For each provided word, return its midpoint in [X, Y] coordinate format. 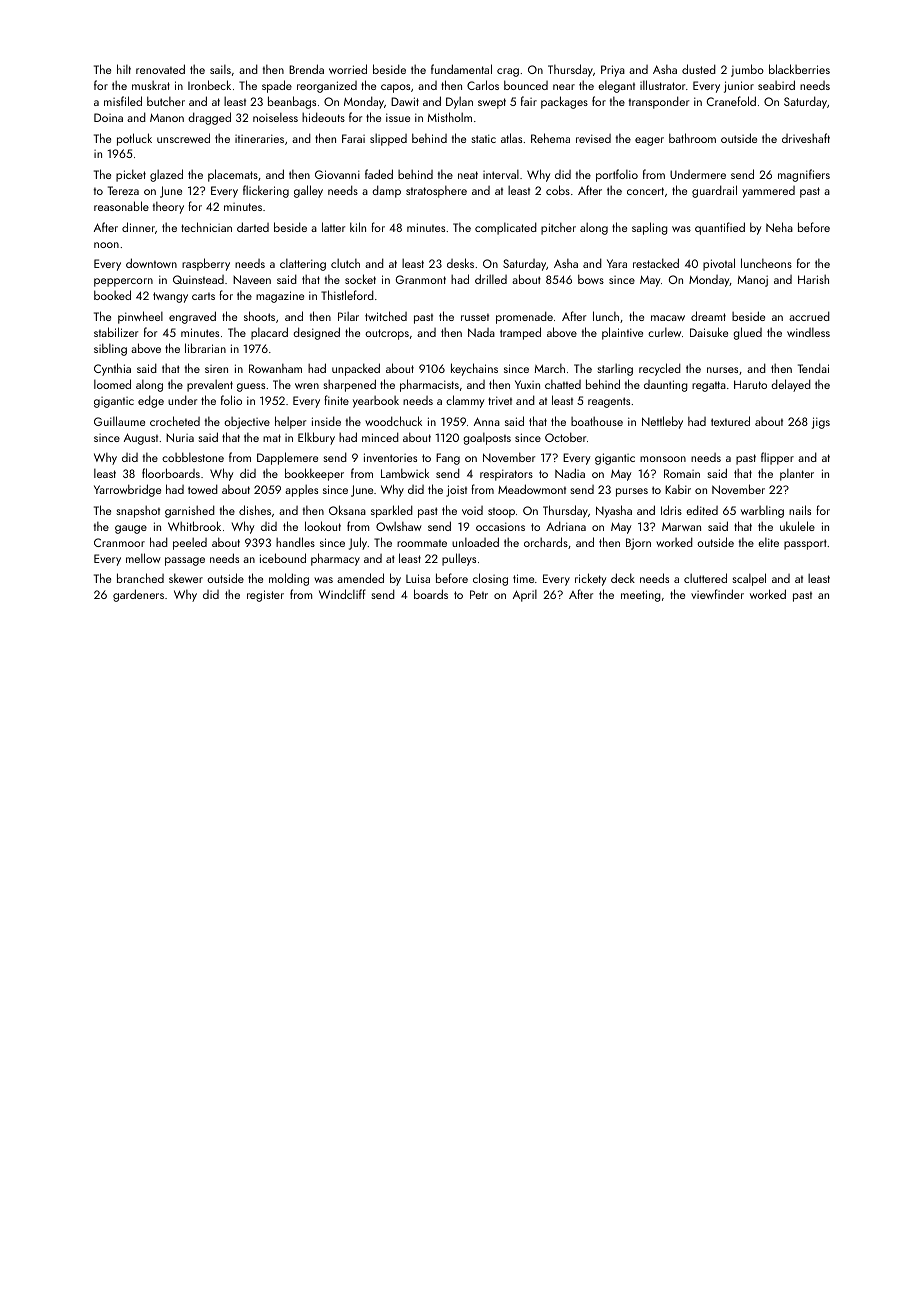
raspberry [206, 264]
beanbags [292, 102]
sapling [650, 228]
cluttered [705, 578]
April [525, 596]
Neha [779, 227]
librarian [205, 348]
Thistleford [347, 295]
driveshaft [806, 138]
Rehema [550, 138]
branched [140, 578]
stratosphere [436, 192]
